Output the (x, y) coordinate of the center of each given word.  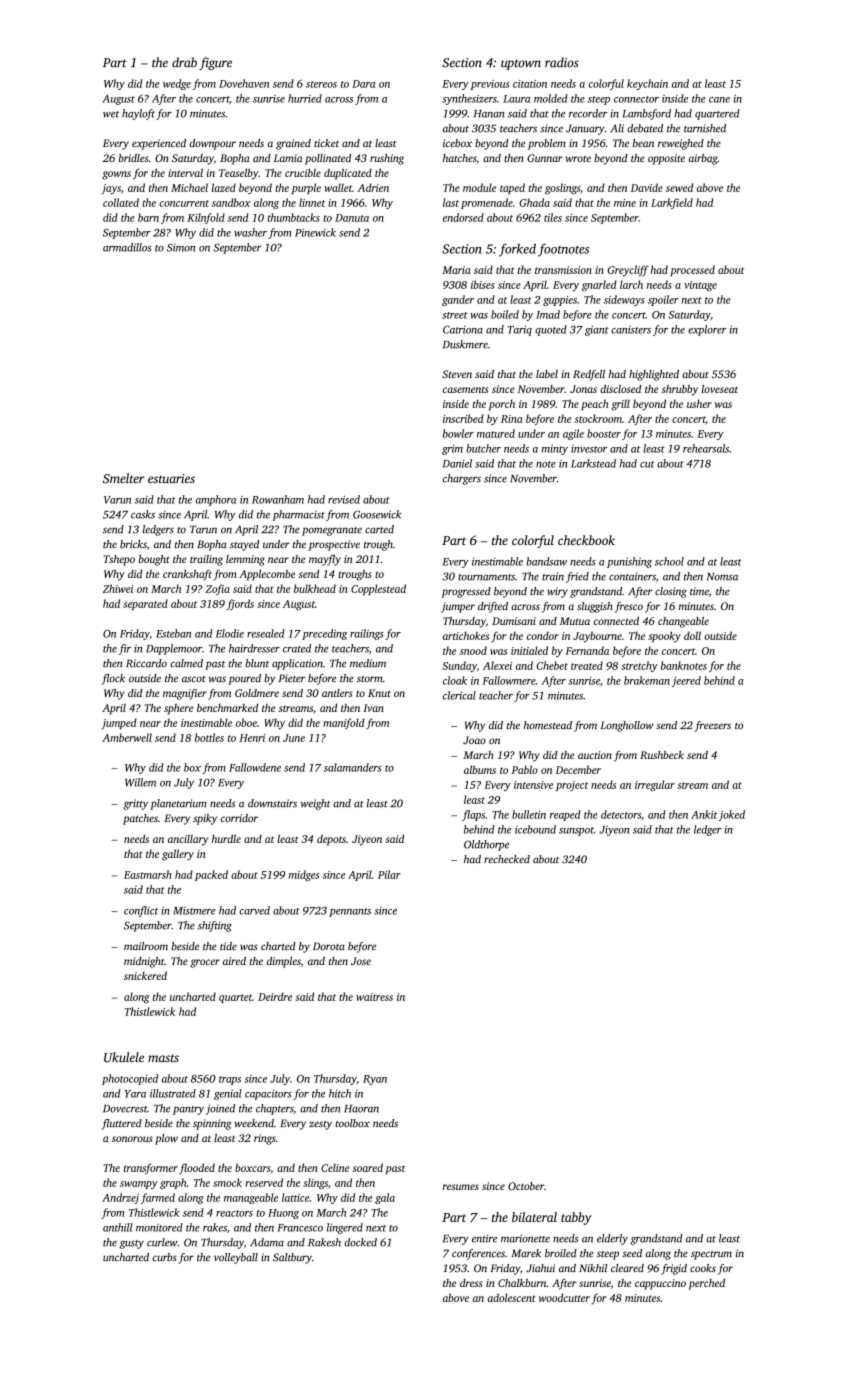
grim (452, 450)
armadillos (127, 247)
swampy (139, 1185)
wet (111, 114)
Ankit (704, 814)
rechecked (507, 859)
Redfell (589, 375)
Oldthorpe (486, 845)
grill (620, 405)
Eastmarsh (148, 874)
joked (732, 815)
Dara (363, 84)
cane (719, 100)
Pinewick (315, 232)
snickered (145, 976)
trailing (206, 560)
